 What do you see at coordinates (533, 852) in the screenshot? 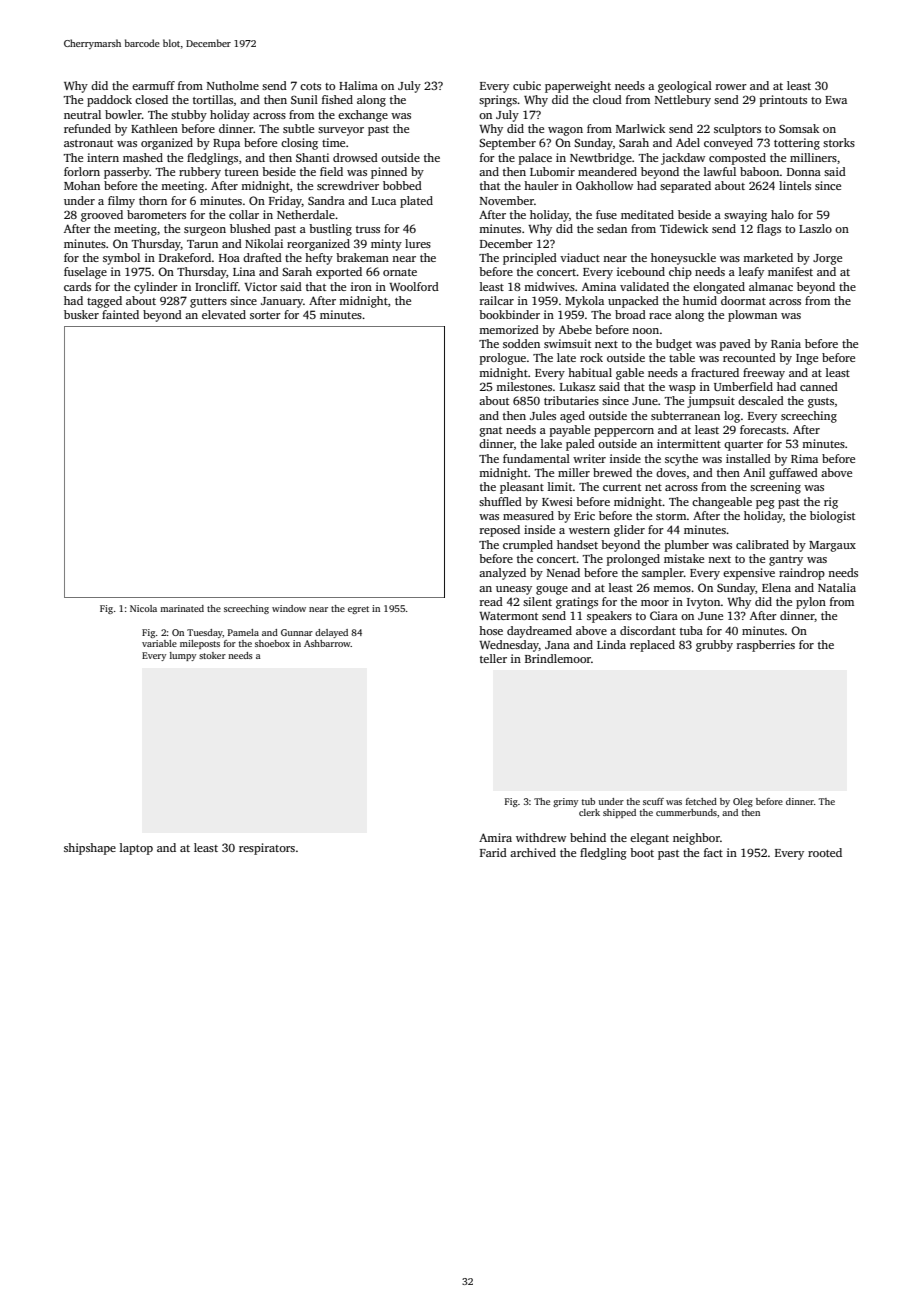
I see `archived` at bounding box center [533, 852].
